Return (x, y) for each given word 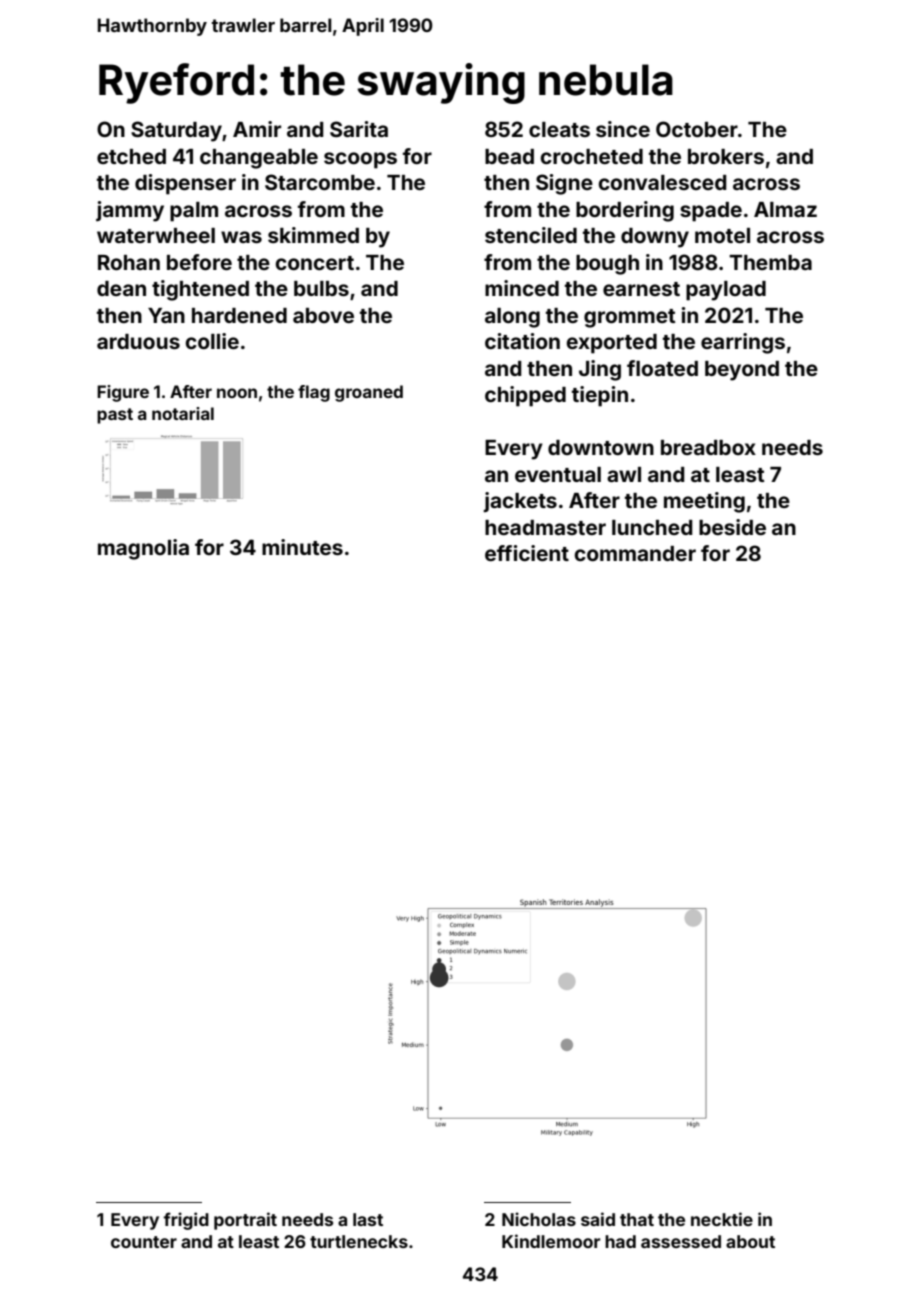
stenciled (531, 235)
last (368, 1219)
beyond (742, 371)
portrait (245, 1221)
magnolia (143, 549)
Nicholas (539, 1219)
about (750, 1241)
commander (635, 553)
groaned (369, 393)
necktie (722, 1219)
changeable (259, 159)
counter (144, 1242)
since (623, 129)
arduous (138, 341)
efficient (527, 553)
